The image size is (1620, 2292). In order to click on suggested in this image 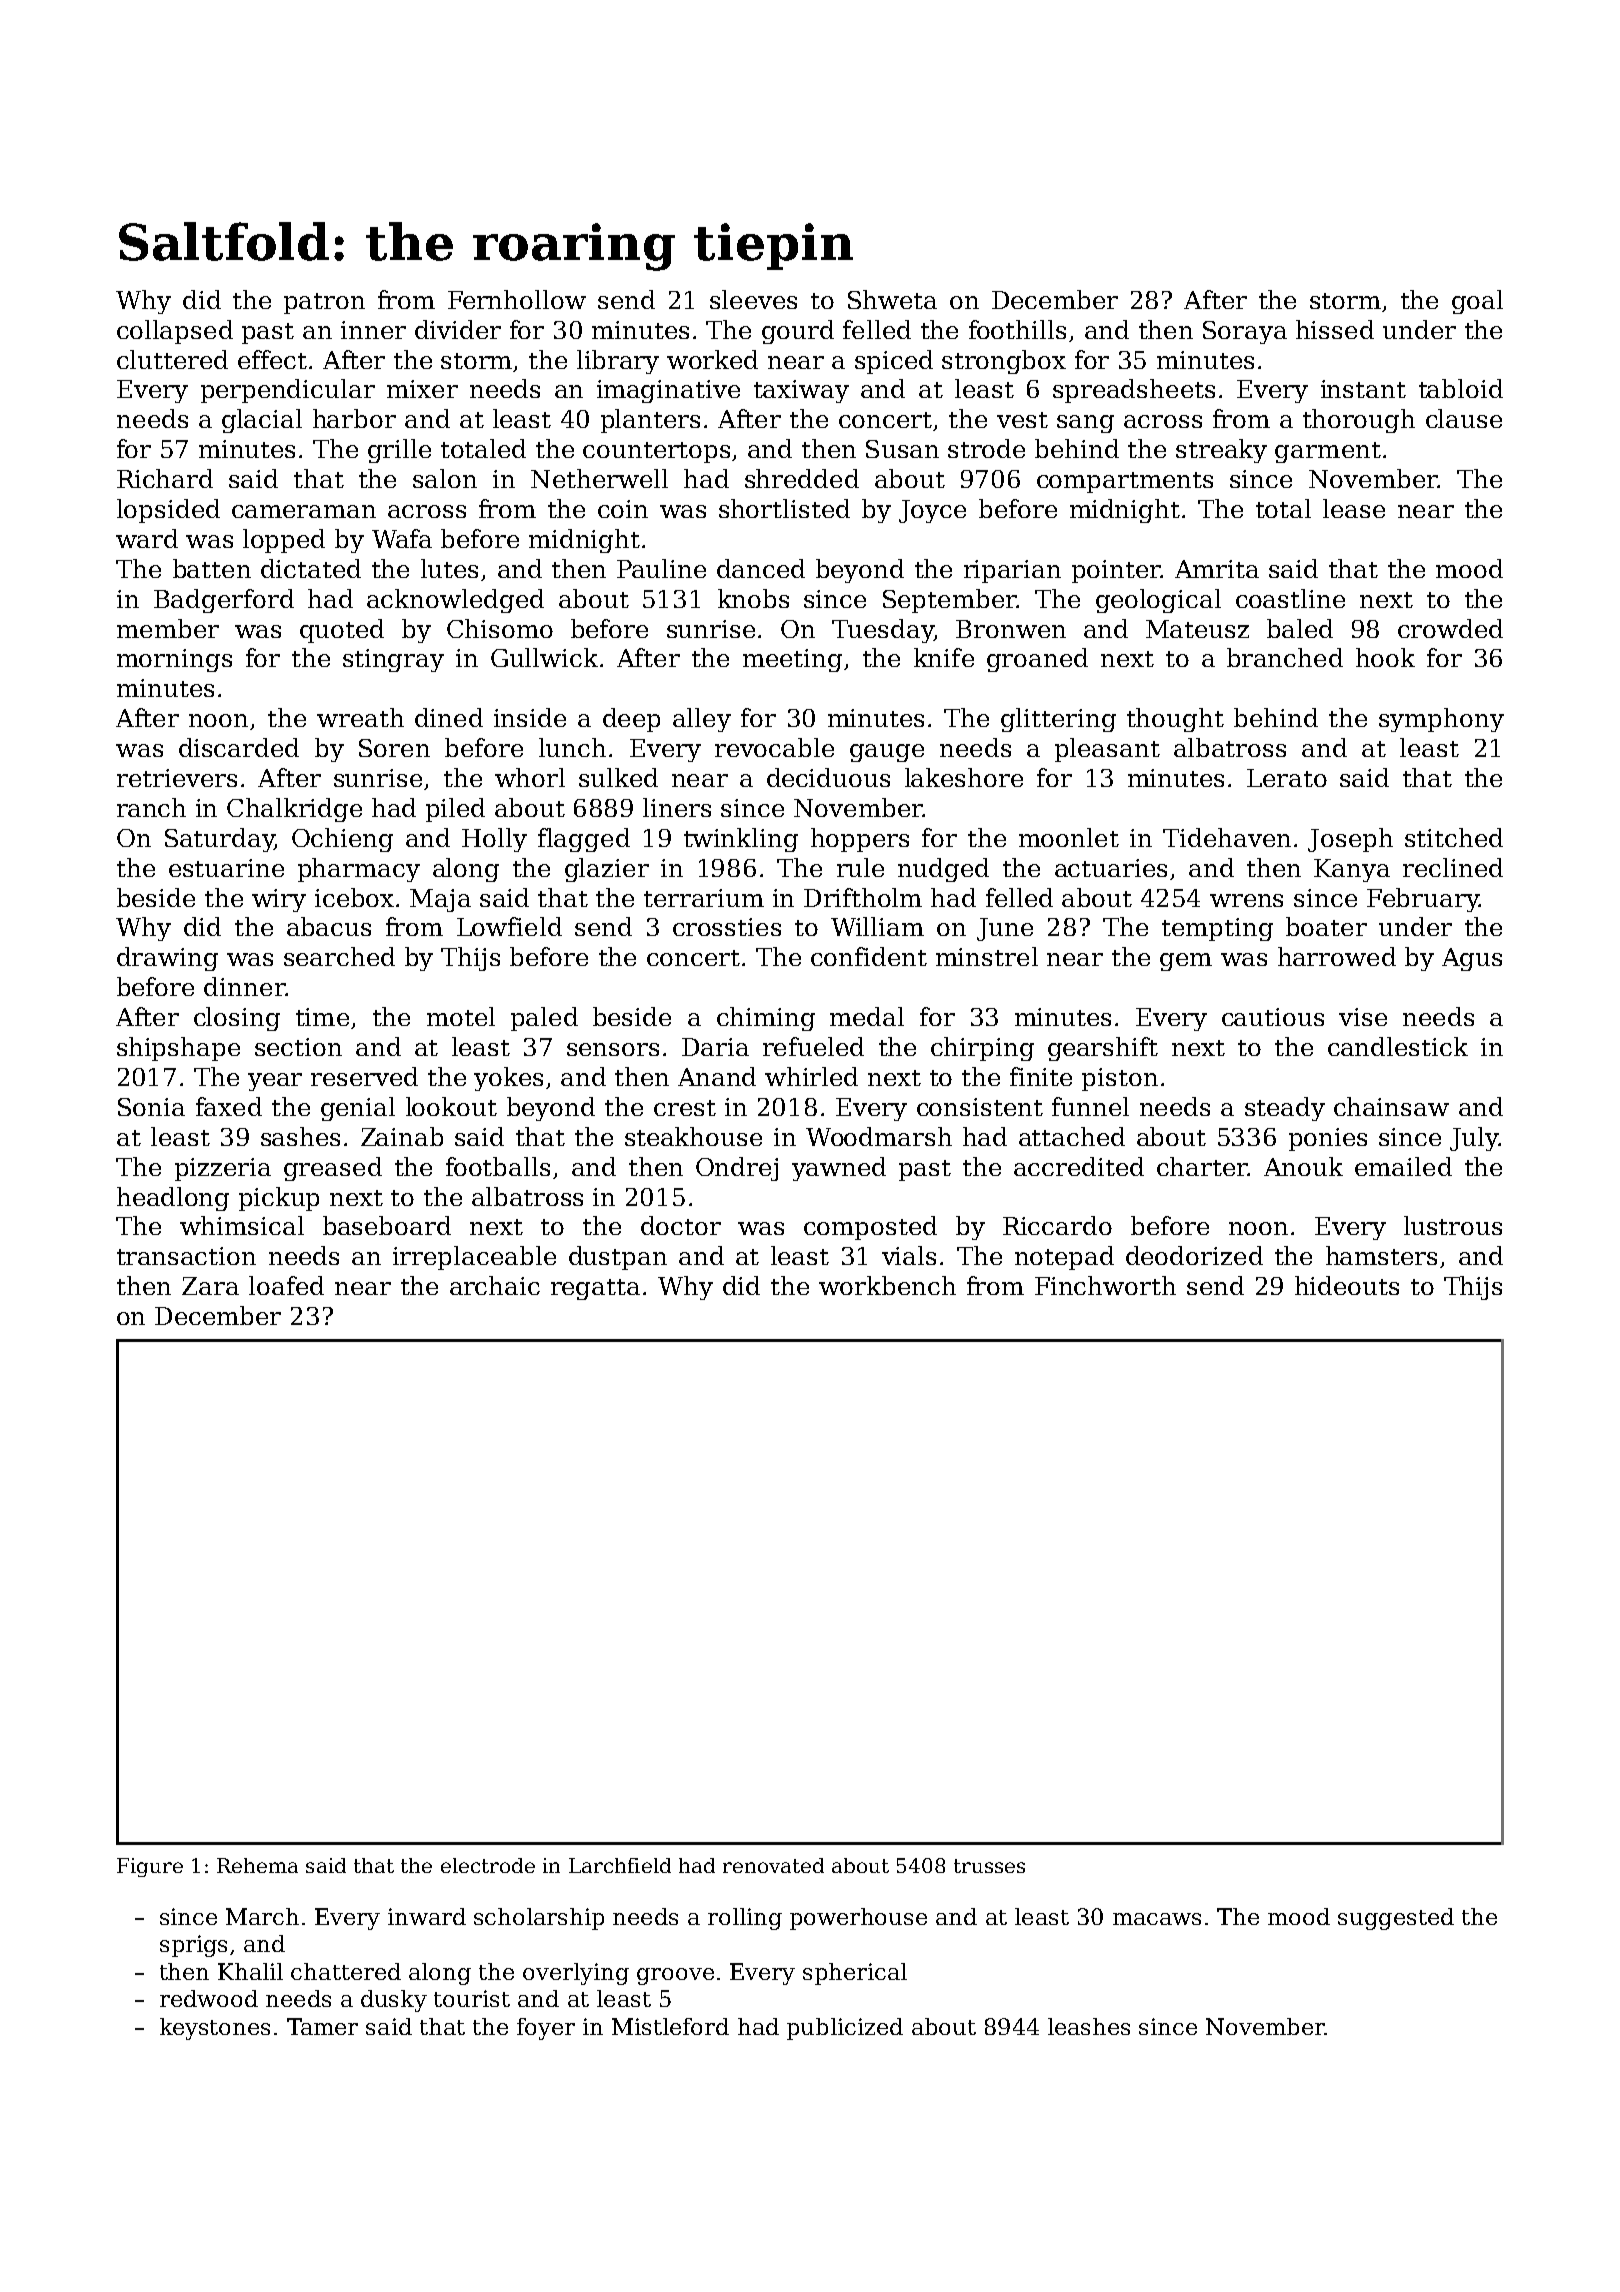, I will do `click(1396, 1919)`.
